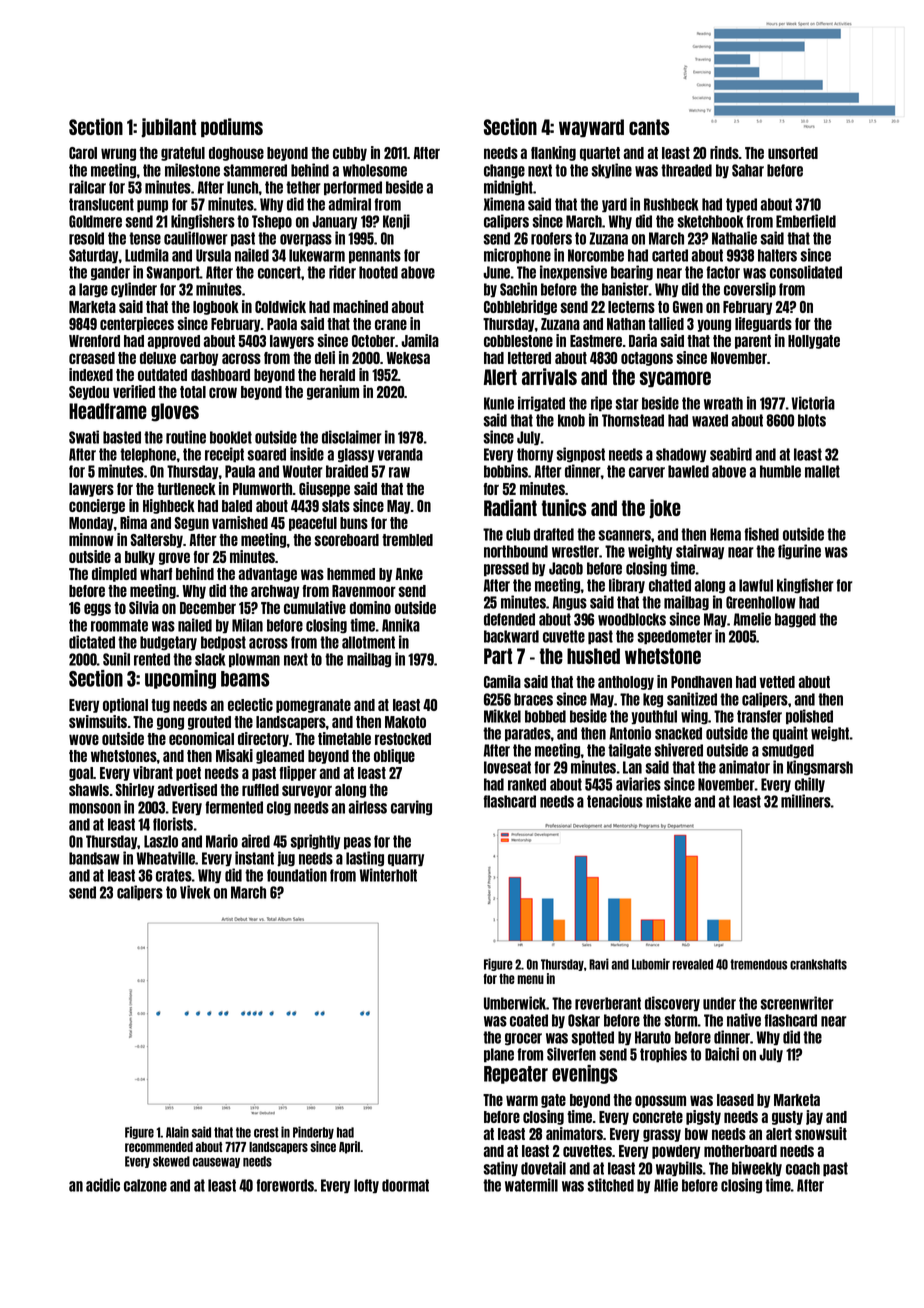 This screenshot has height=1308, width=924. Describe the element at coordinates (649, 127) in the screenshot. I see `cants` at that location.
